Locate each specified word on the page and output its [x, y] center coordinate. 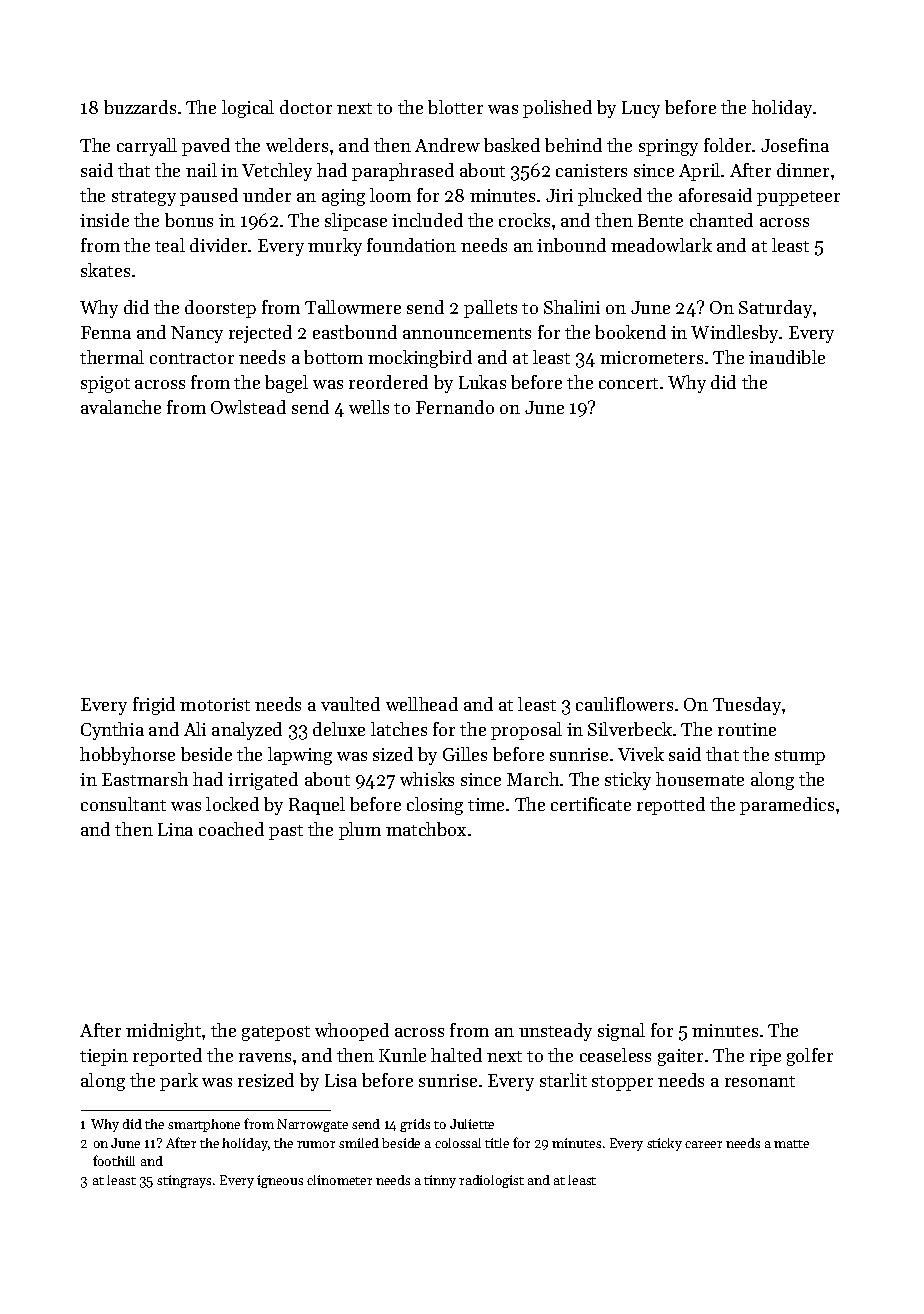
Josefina [795, 145]
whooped [352, 1032]
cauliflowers [624, 704]
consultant [123, 804]
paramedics [787, 806]
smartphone [204, 1125]
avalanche [121, 407]
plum [360, 831]
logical [248, 109]
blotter [455, 107]
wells [369, 407]
